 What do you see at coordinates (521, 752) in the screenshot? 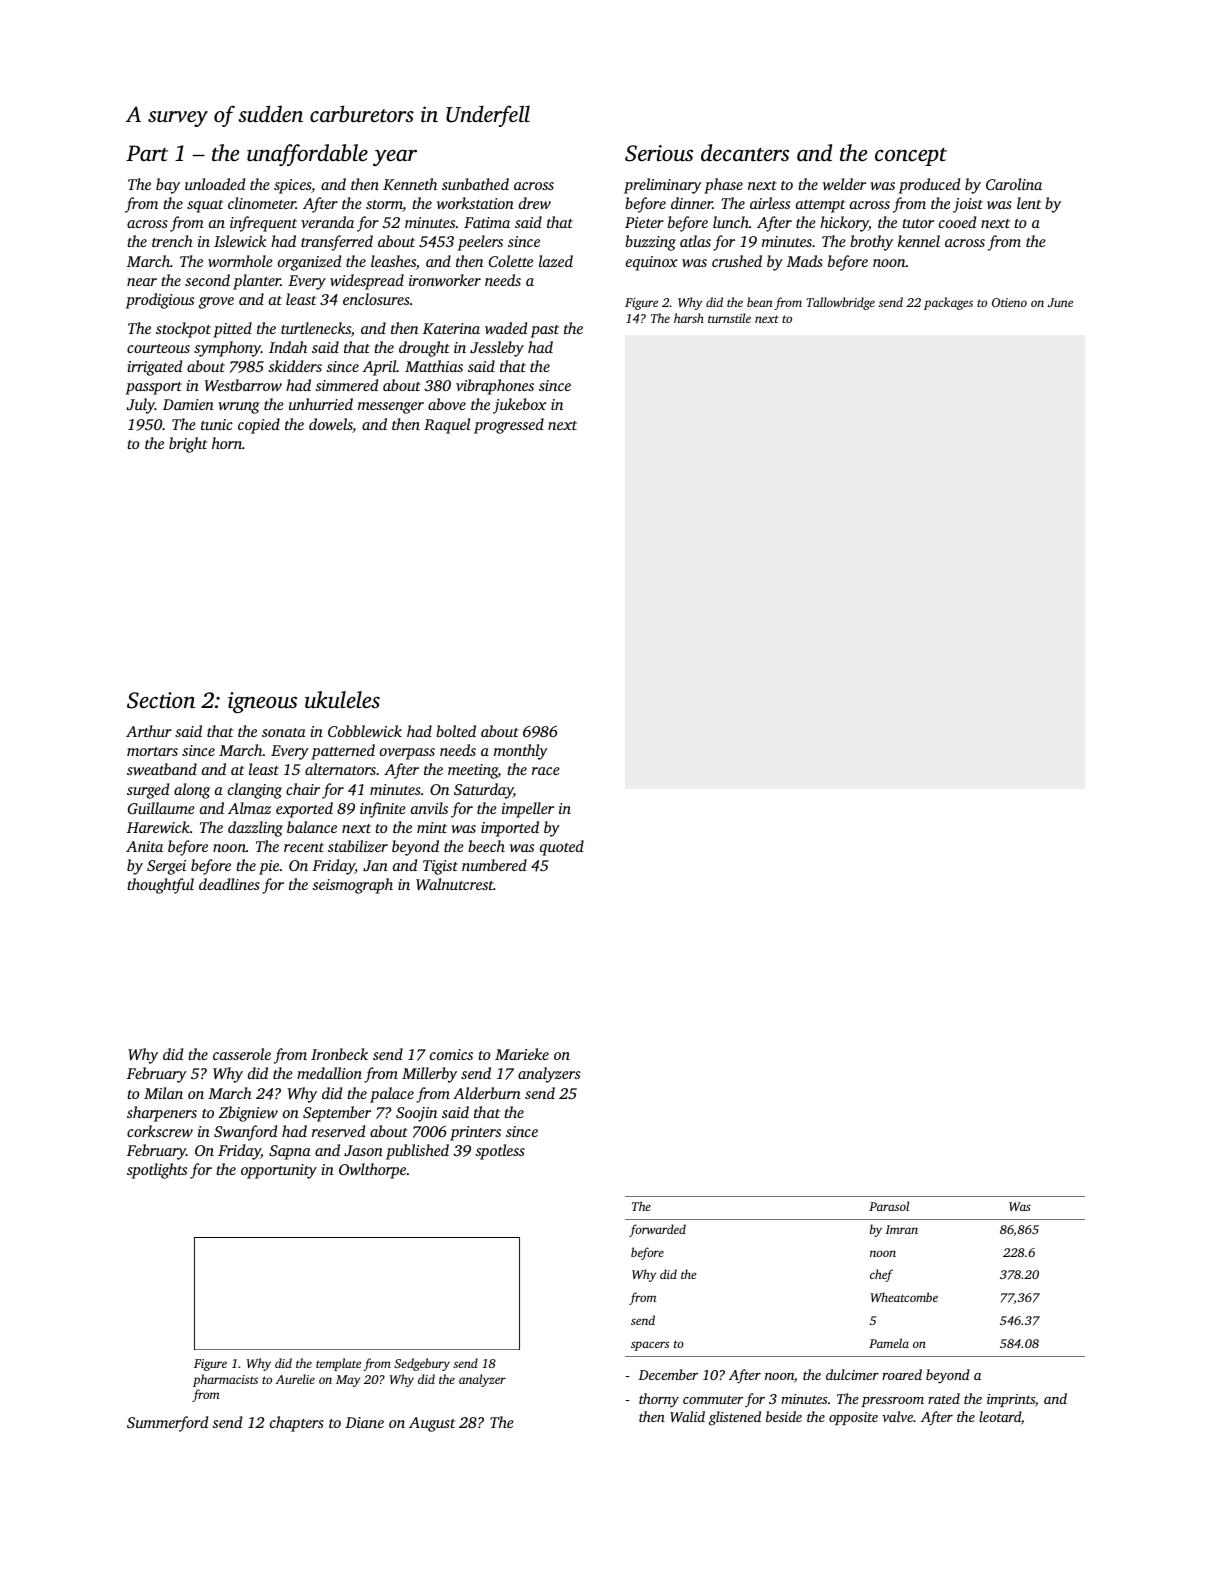
I see `monthly` at bounding box center [521, 752].
